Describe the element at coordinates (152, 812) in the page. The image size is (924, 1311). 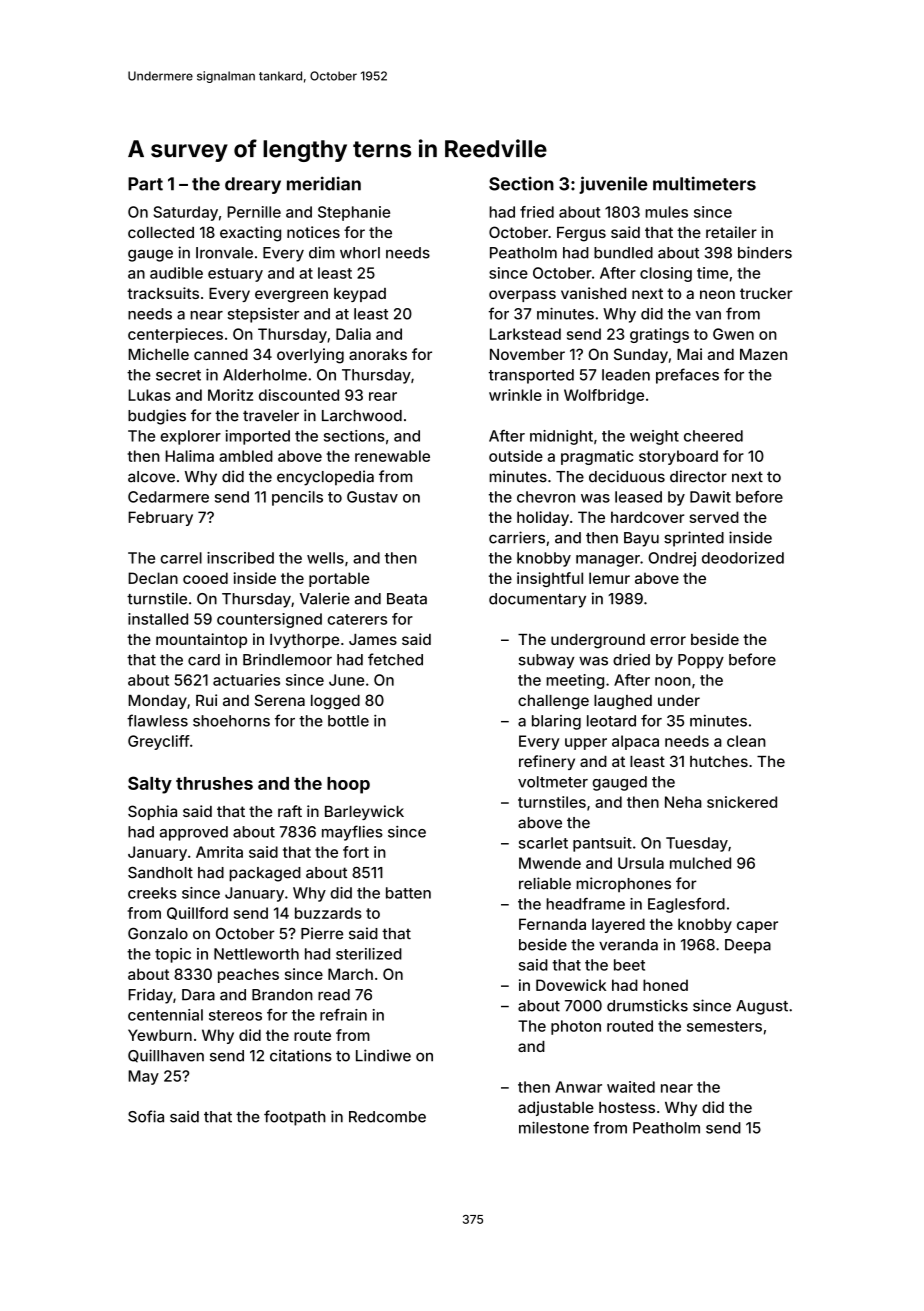
I see `Sophia` at that location.
